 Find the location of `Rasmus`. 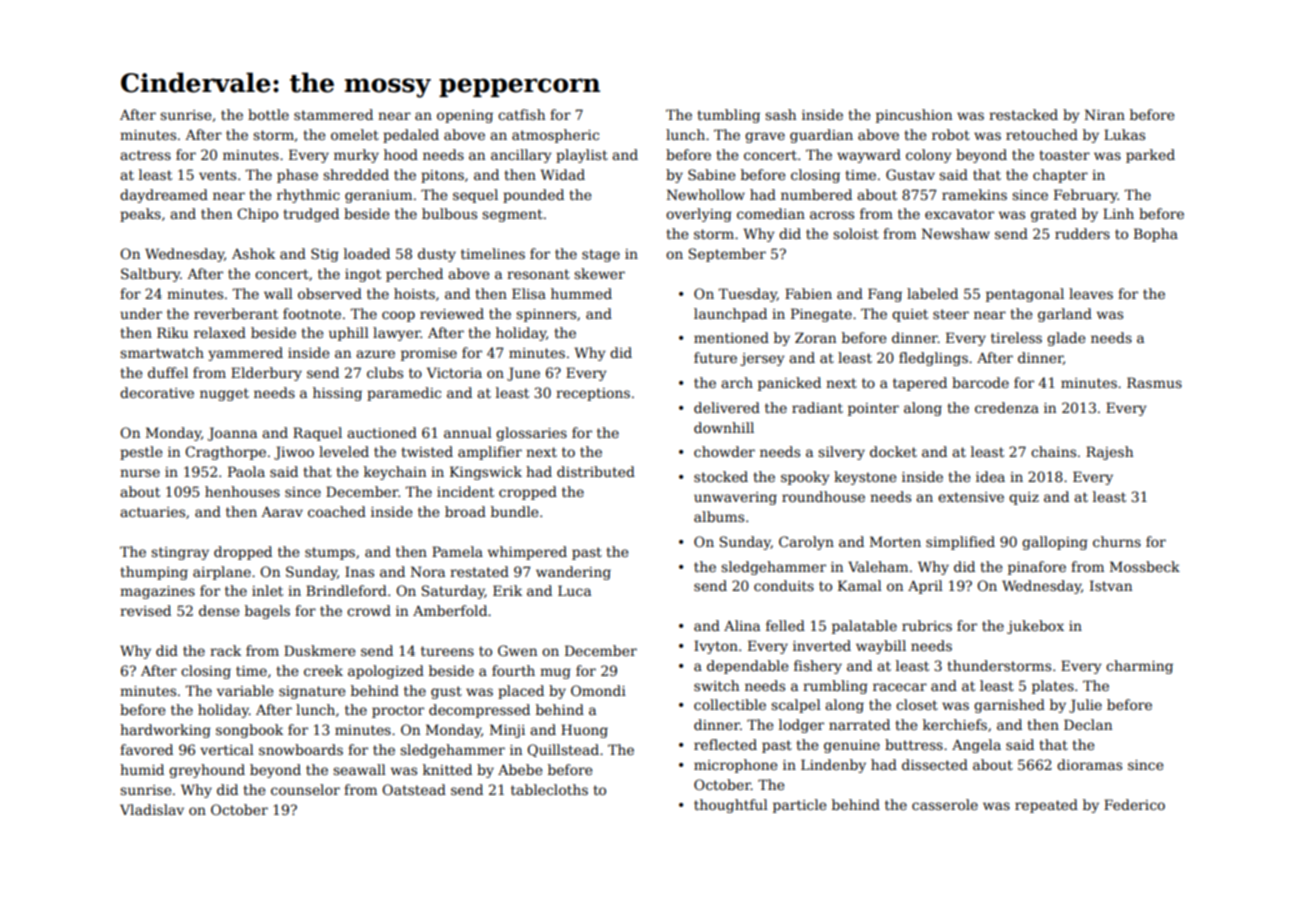

Rasmus is located at coordinates (1154, 382).
